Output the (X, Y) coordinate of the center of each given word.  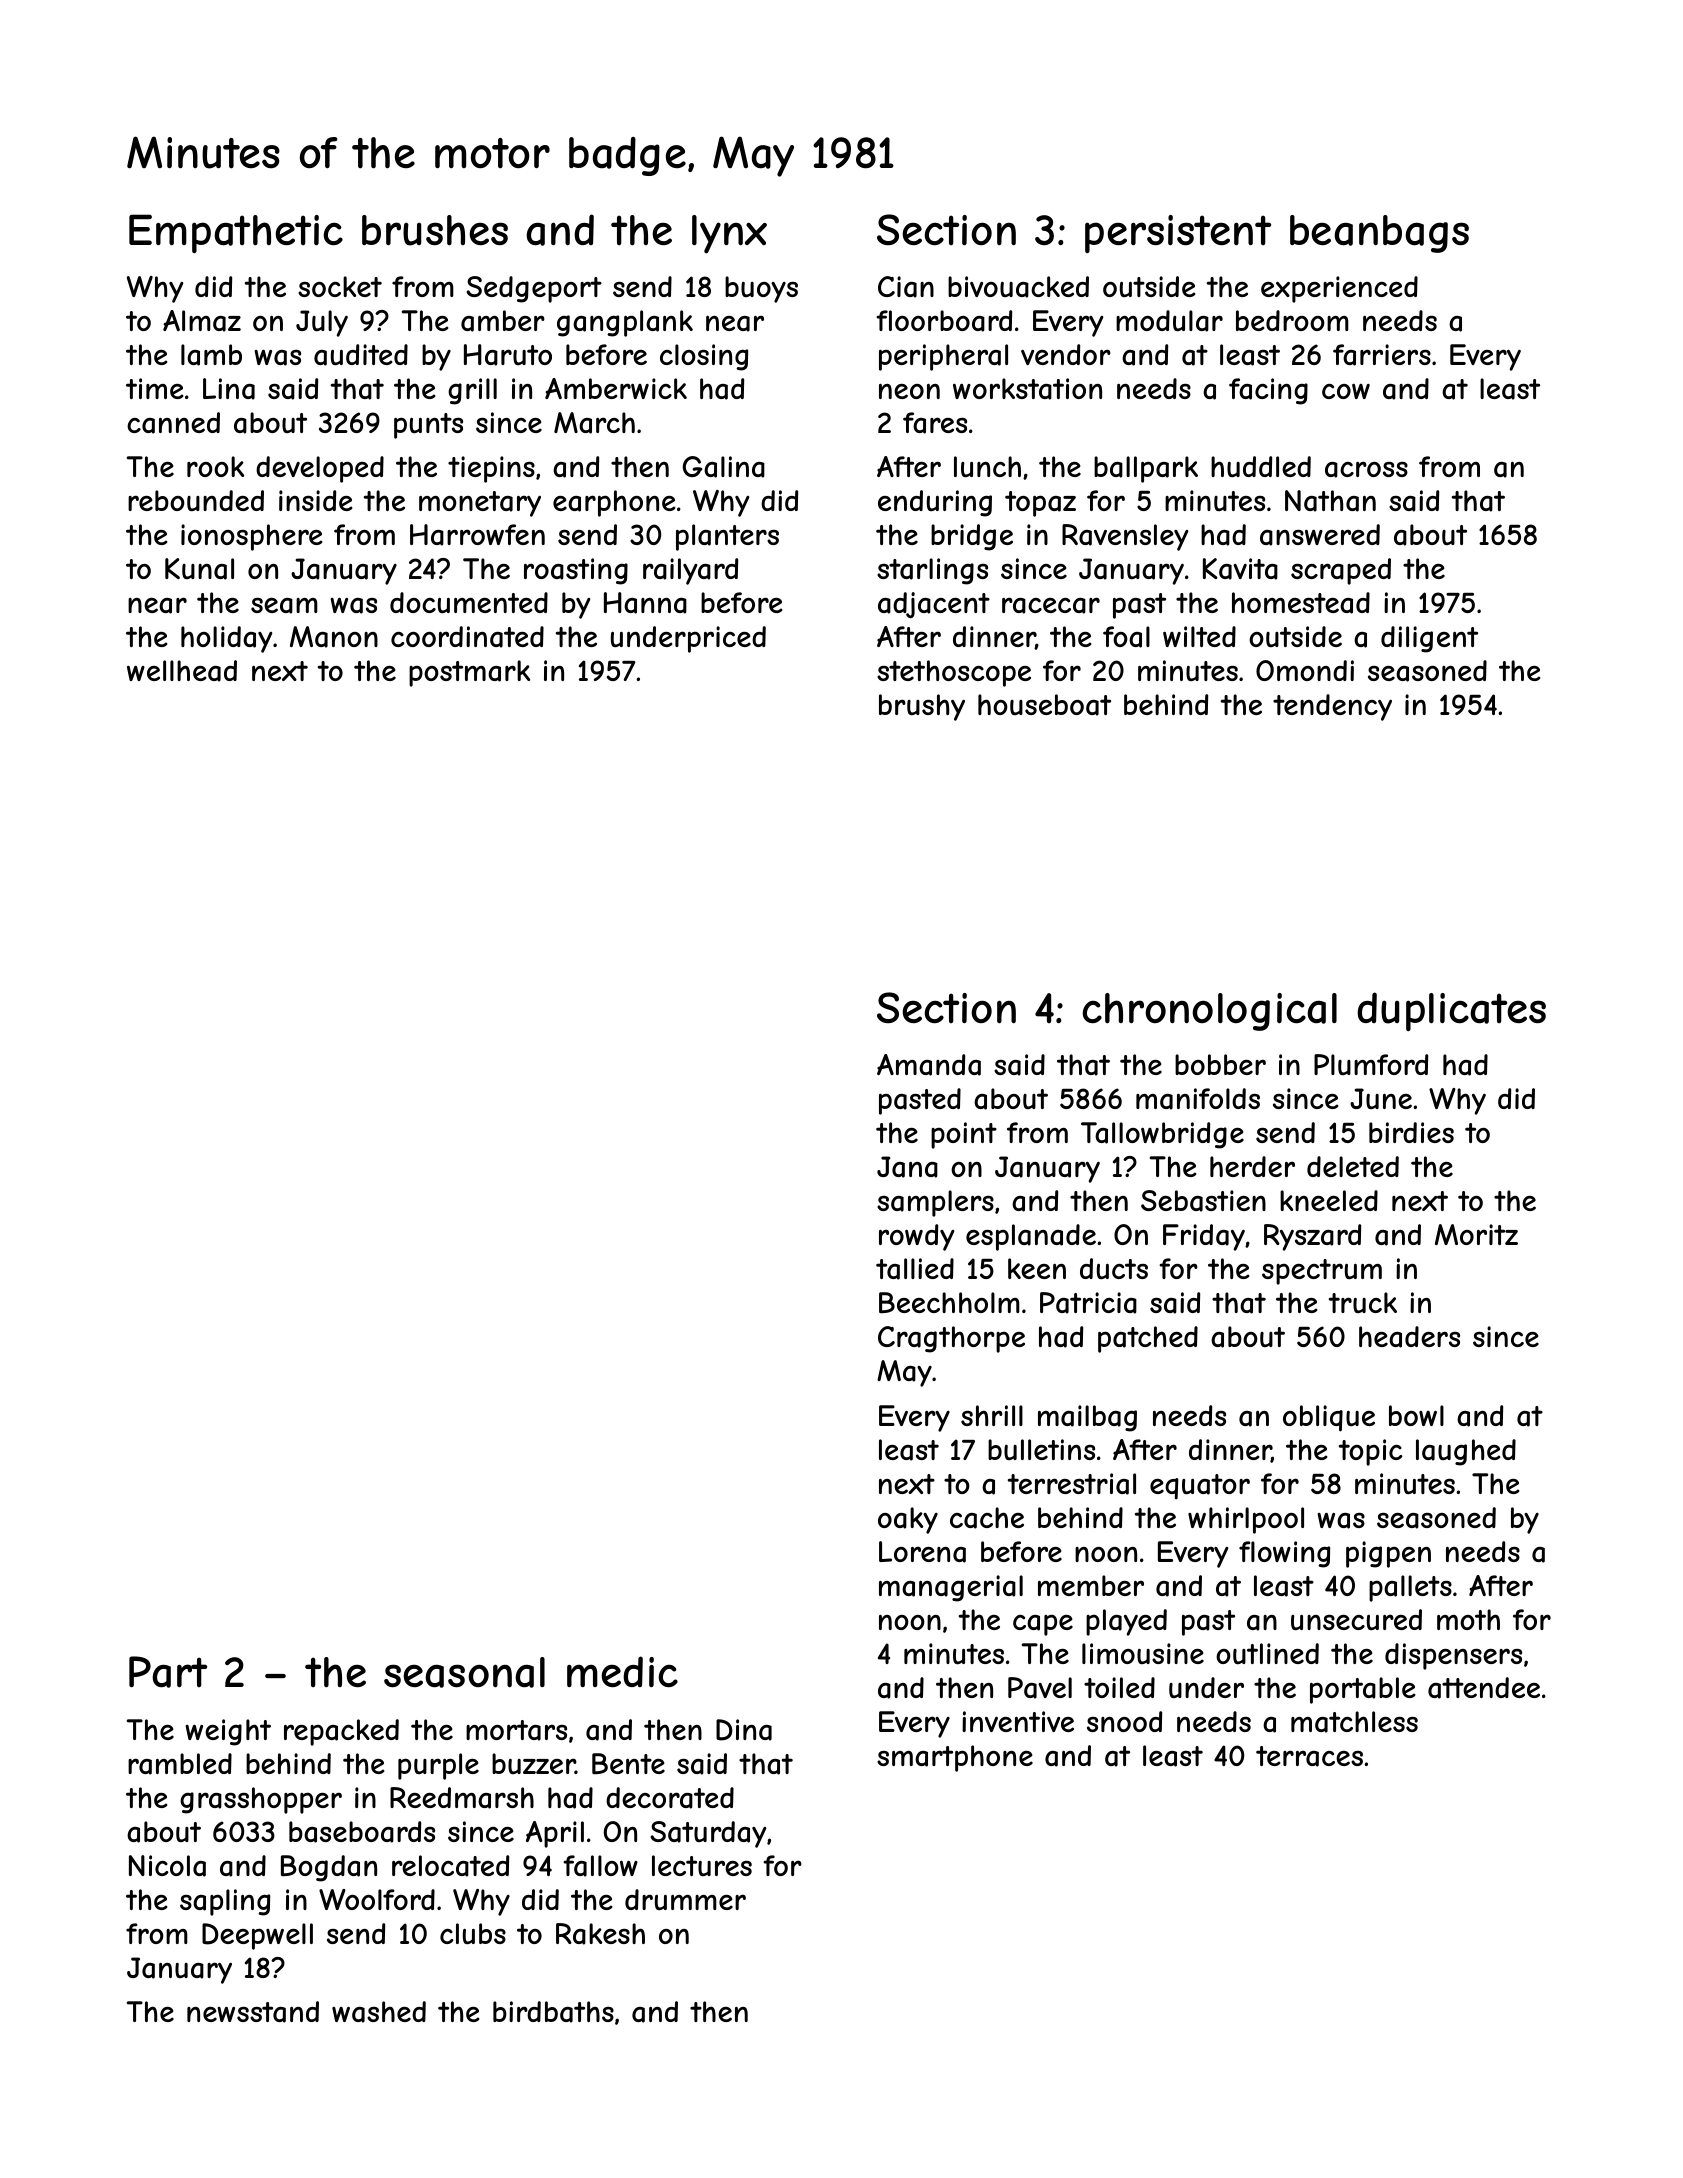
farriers (1382, 355)
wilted (1199, 636)
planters (727, 537)
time (155, 388)
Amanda (929, 1065)
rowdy (917, 1237)
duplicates (1451, 1011)
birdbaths (553, 2012)
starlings (932, 571)
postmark (469, 673)
